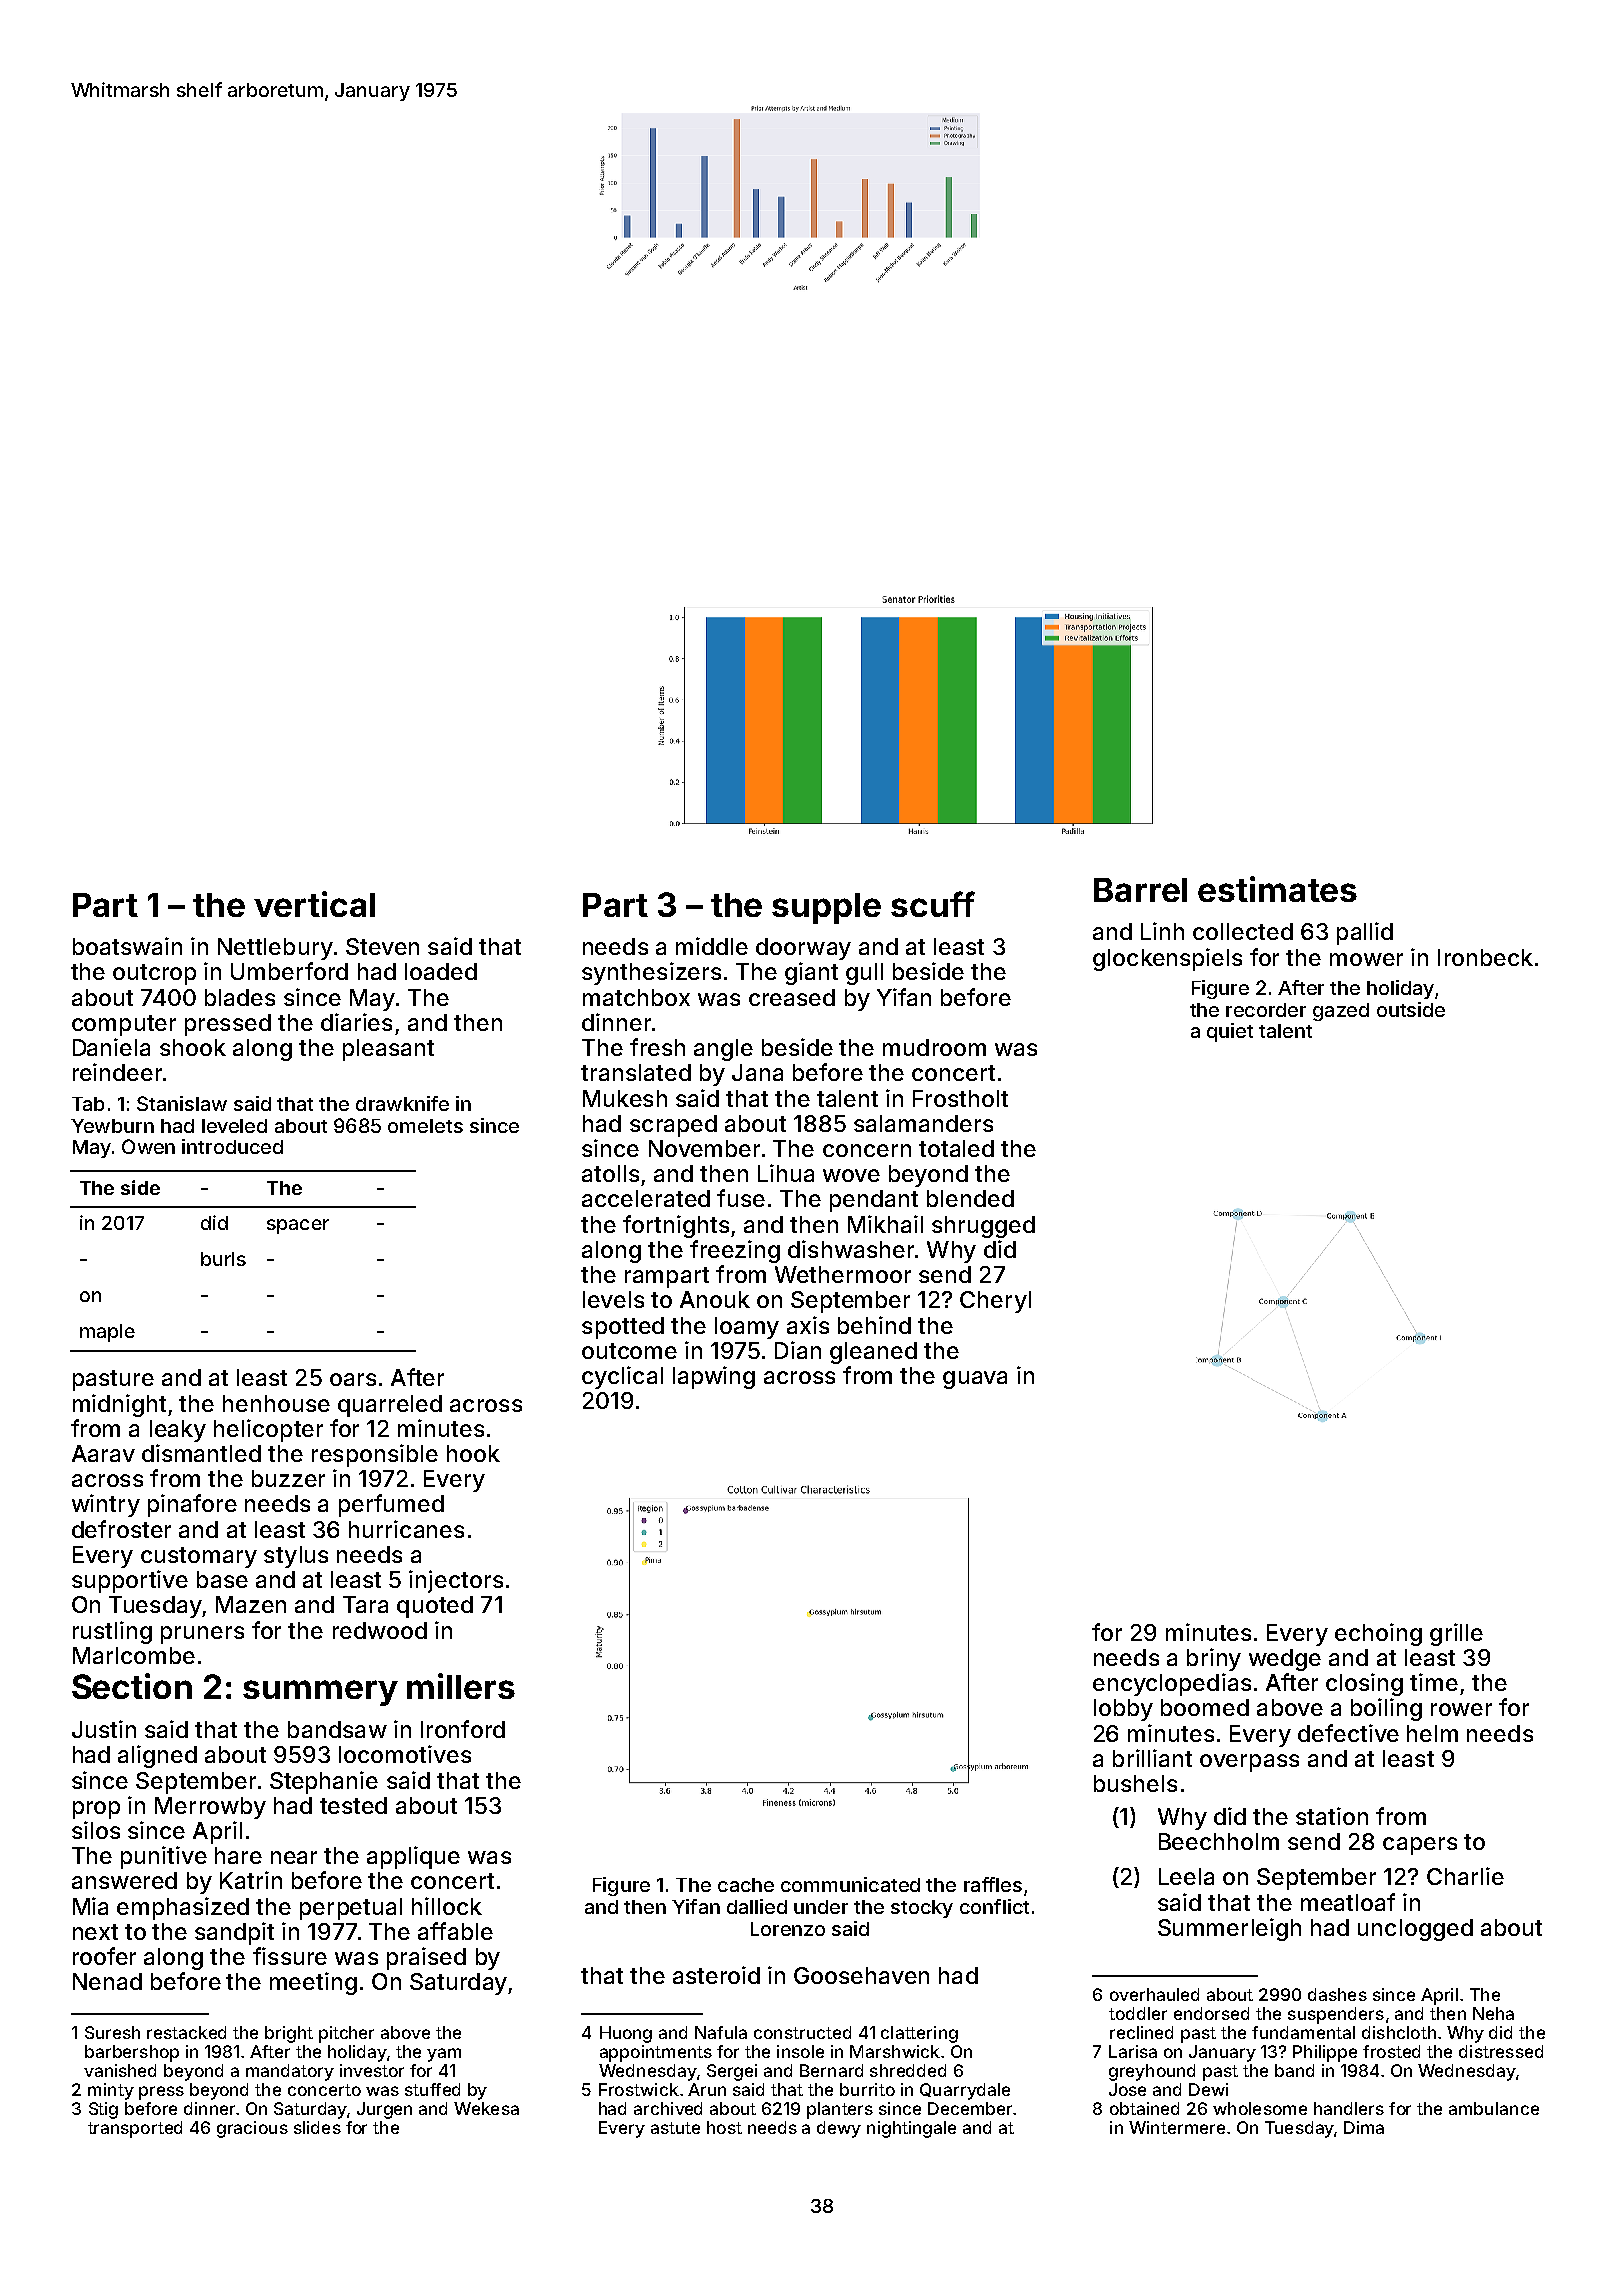 The height and width of the page is (2292, 1620). Describe the element at coordinates (1485, 957) in the page. I see `Ironbeck` at that location.
